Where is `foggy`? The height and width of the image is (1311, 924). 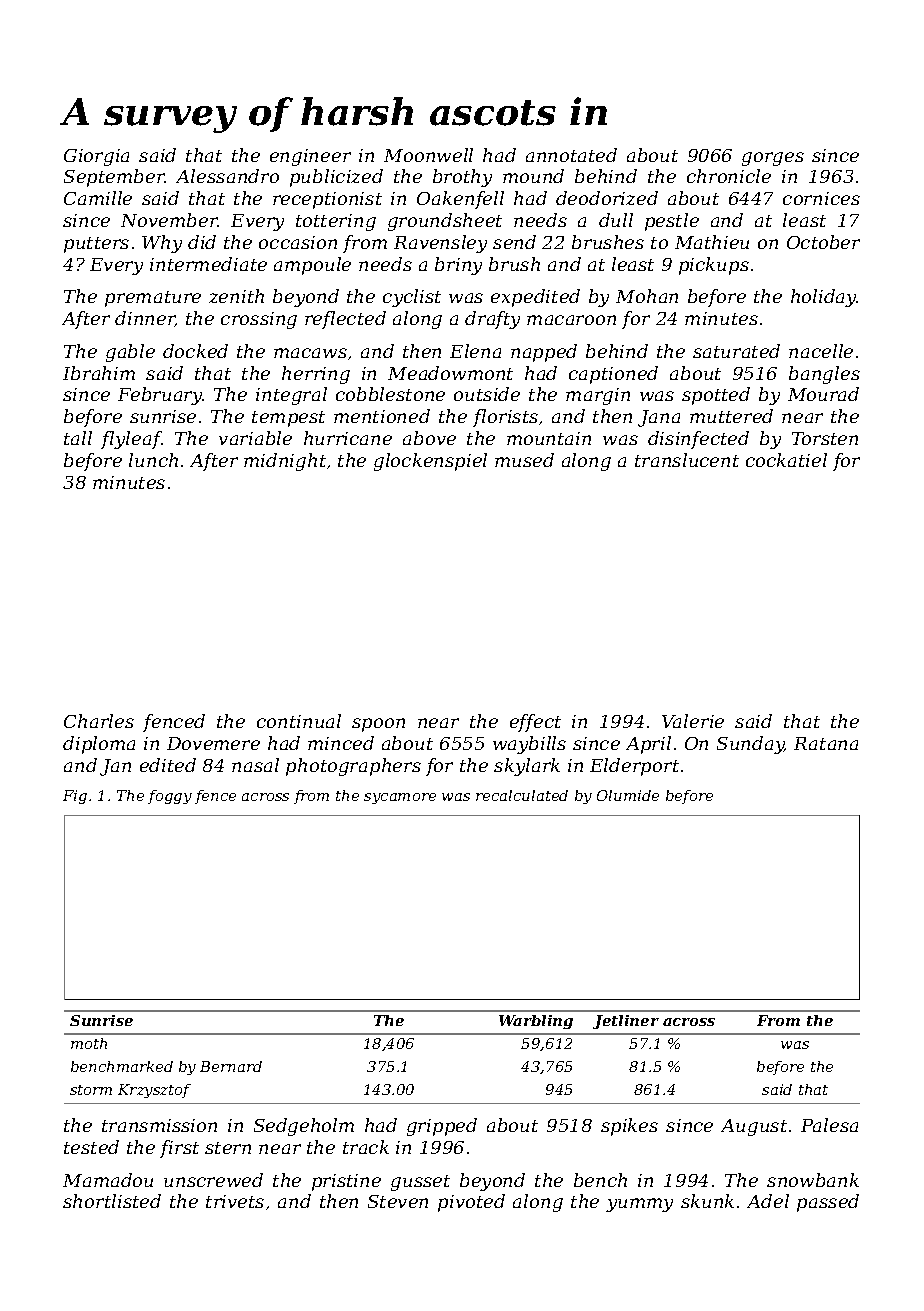 foggy is located at coordinates (170, 797).
